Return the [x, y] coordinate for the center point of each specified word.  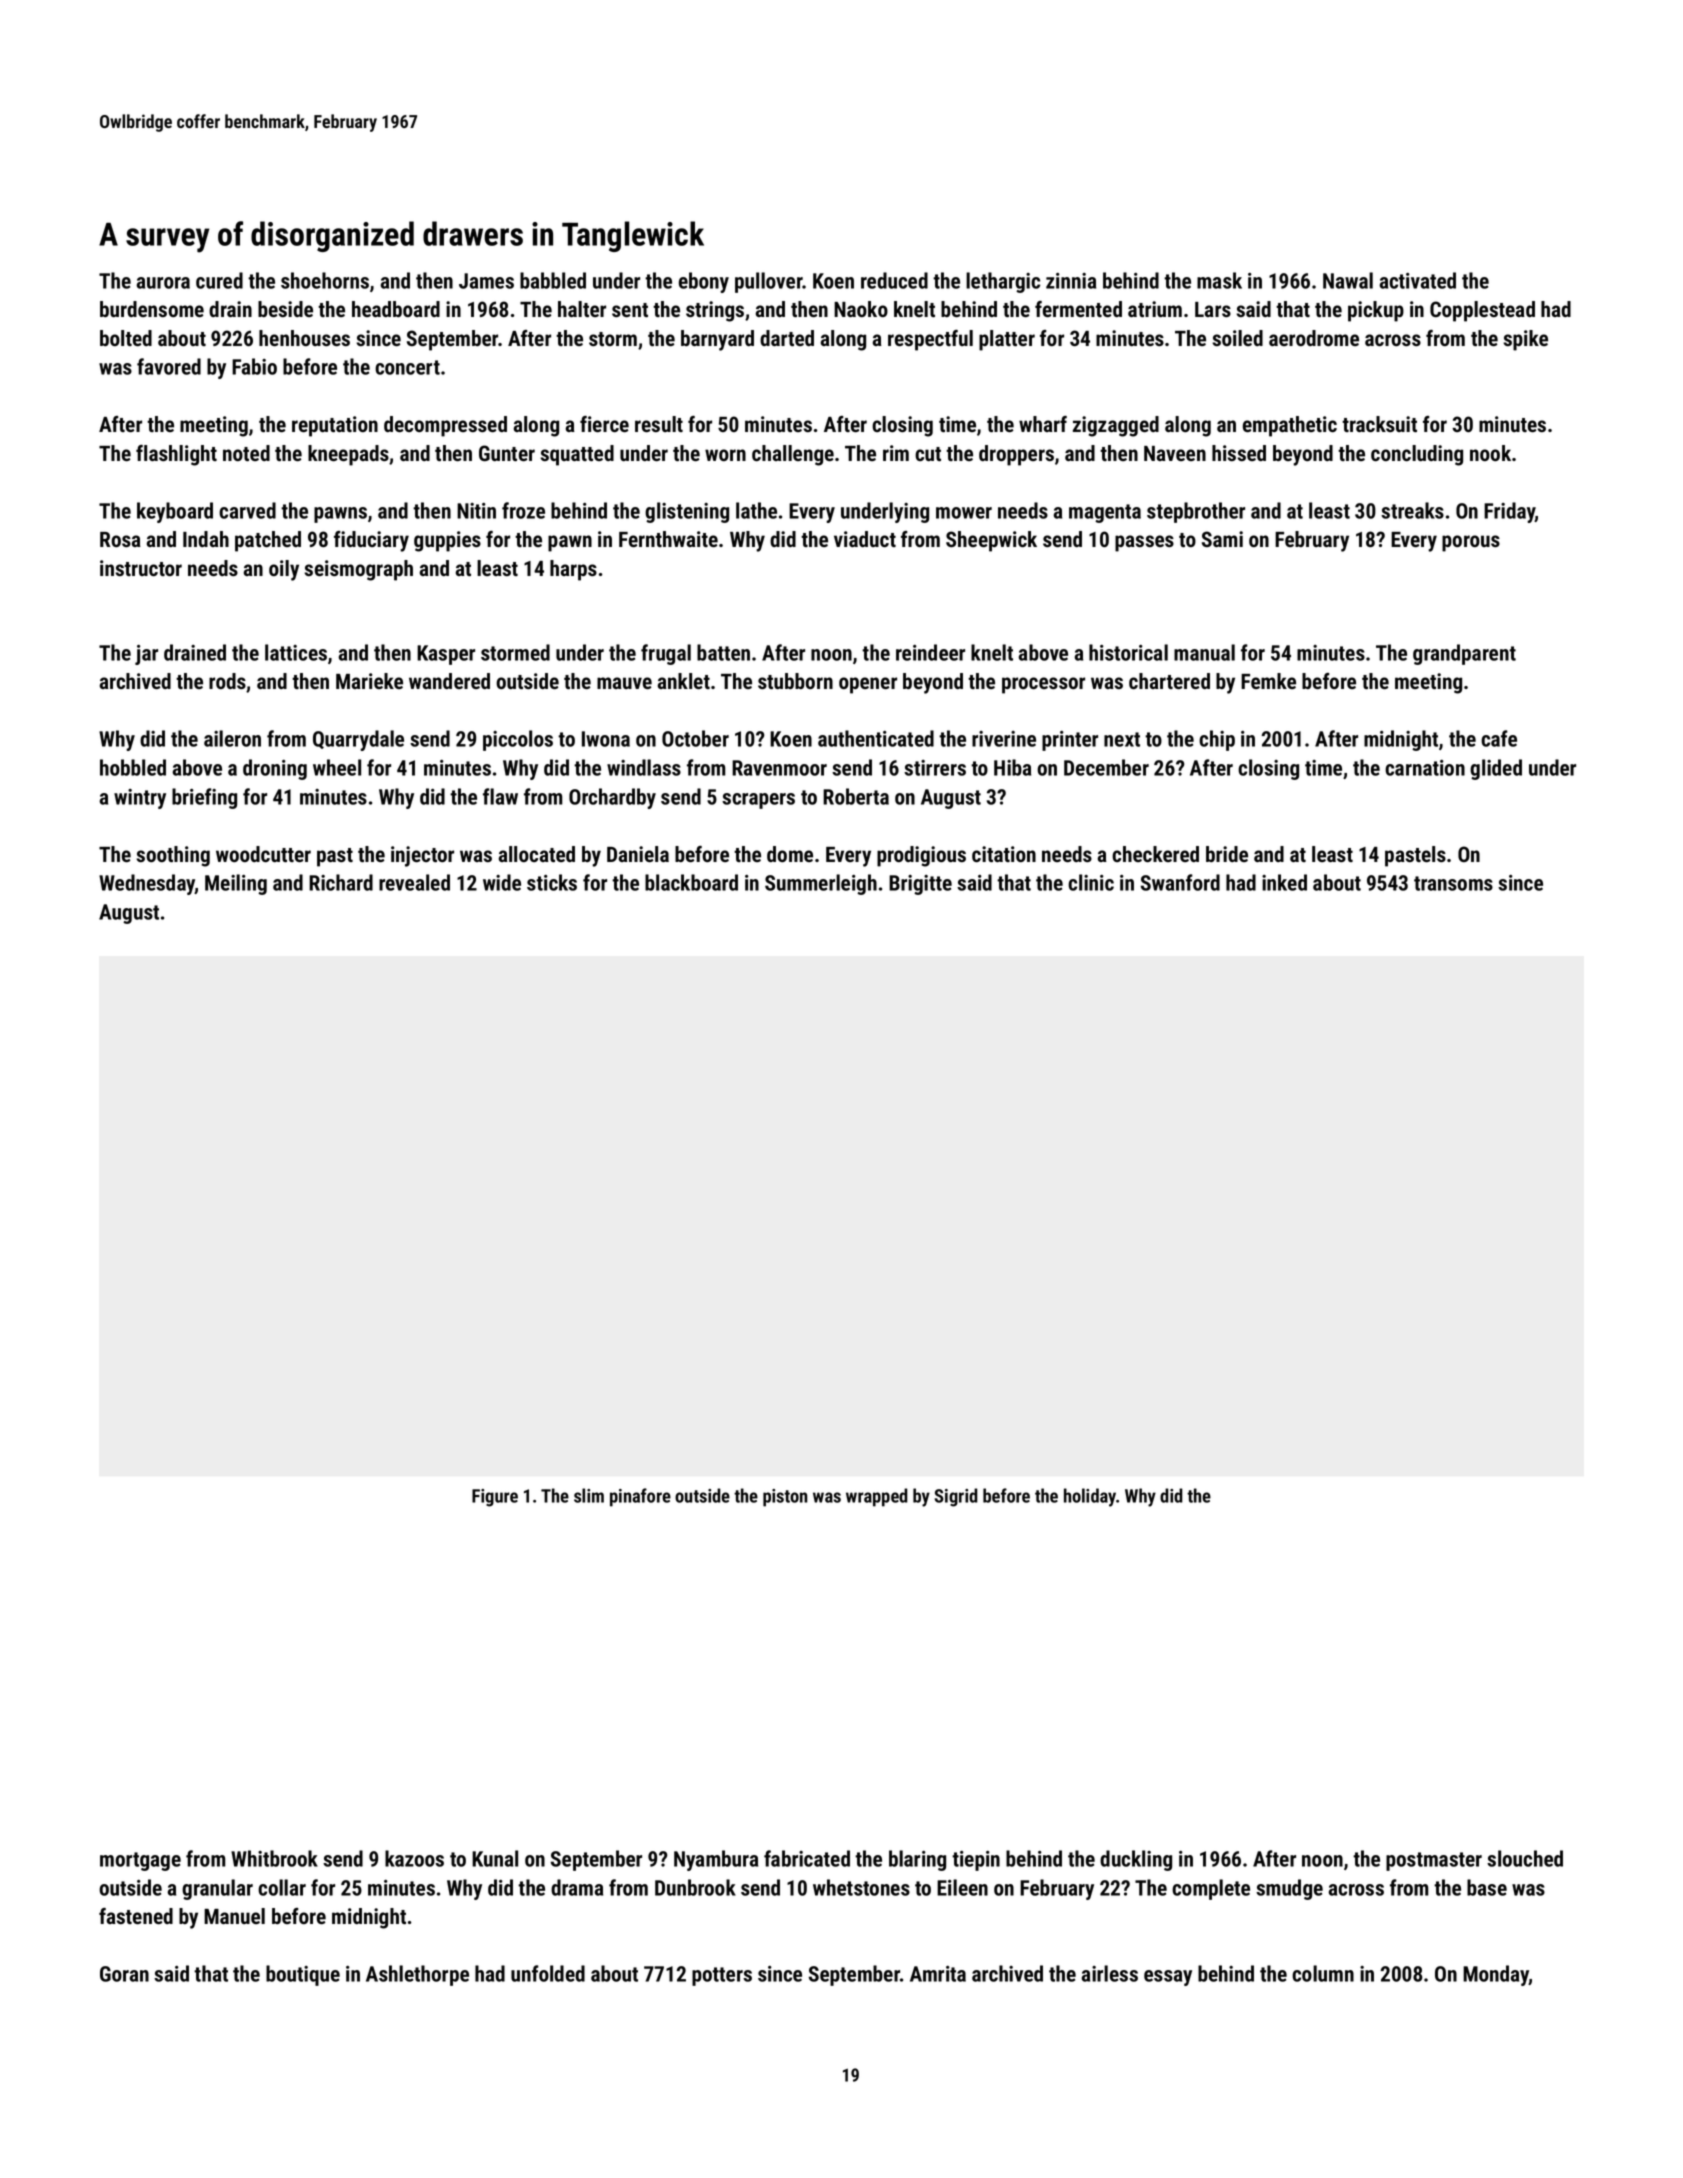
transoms [1453, 883]
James [486, 281]
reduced [894, 280]
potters [722, 1976]
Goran [124, 1974]
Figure [495, 1498]
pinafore [640, 1497]
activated [1417, 280]
